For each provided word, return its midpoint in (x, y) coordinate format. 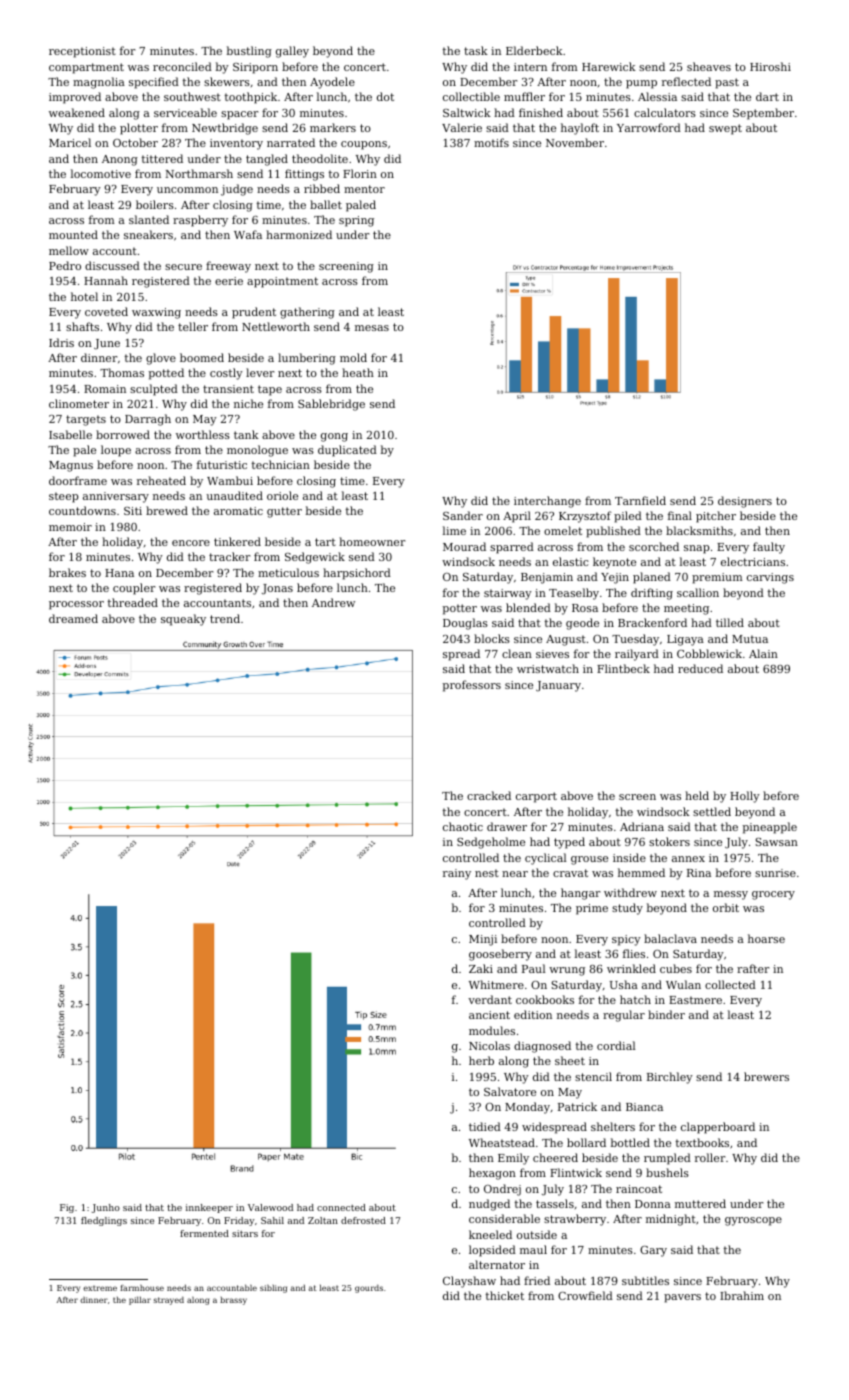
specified (154, 83)
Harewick (609, 66)
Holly (745, 797)
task (476, 50)
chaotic (463, 826)
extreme (100, 1288)
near (515, 874)
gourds (369, 1288)
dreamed (73, 618)
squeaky (183, 620)
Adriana (642, 826)
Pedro (65, 265)
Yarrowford (649, 127)
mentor (364, 189)
